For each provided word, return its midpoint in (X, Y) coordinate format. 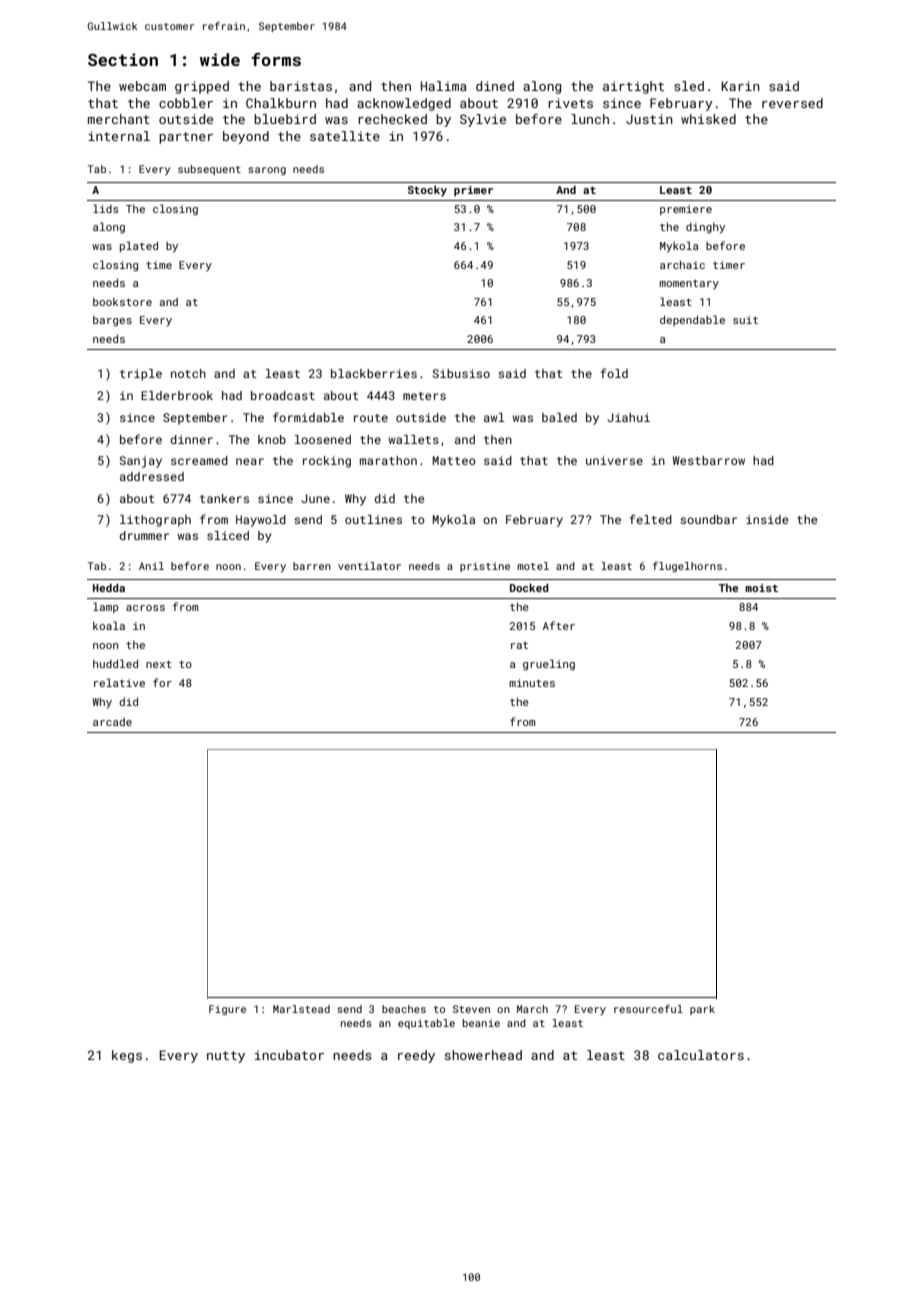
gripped (202, 87)
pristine (485, 567)
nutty (226, 1057)
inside (767, 519)
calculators (701, 1055)
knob (272, 439)
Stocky (427, 191)
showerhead (483, 1055)
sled (689, 86)
